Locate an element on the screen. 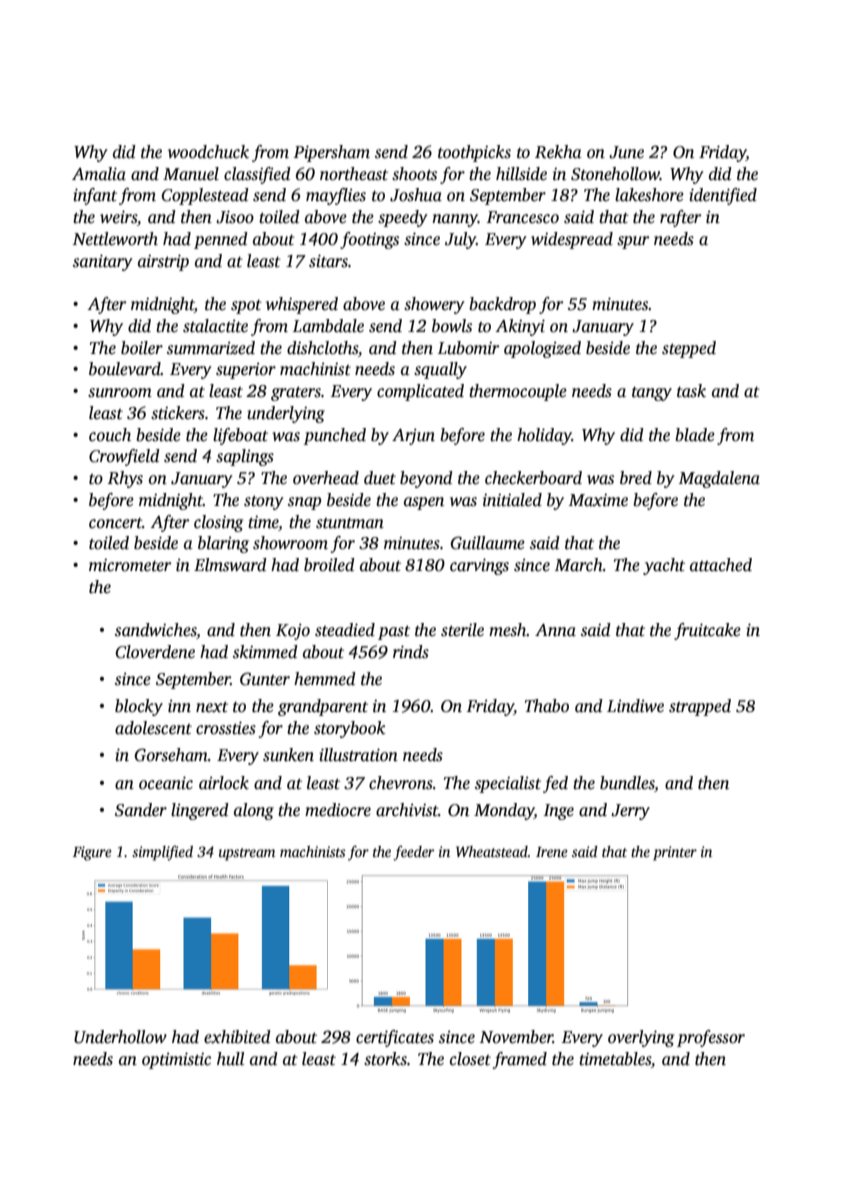  mayflies is located at coordinates (336, 196).
